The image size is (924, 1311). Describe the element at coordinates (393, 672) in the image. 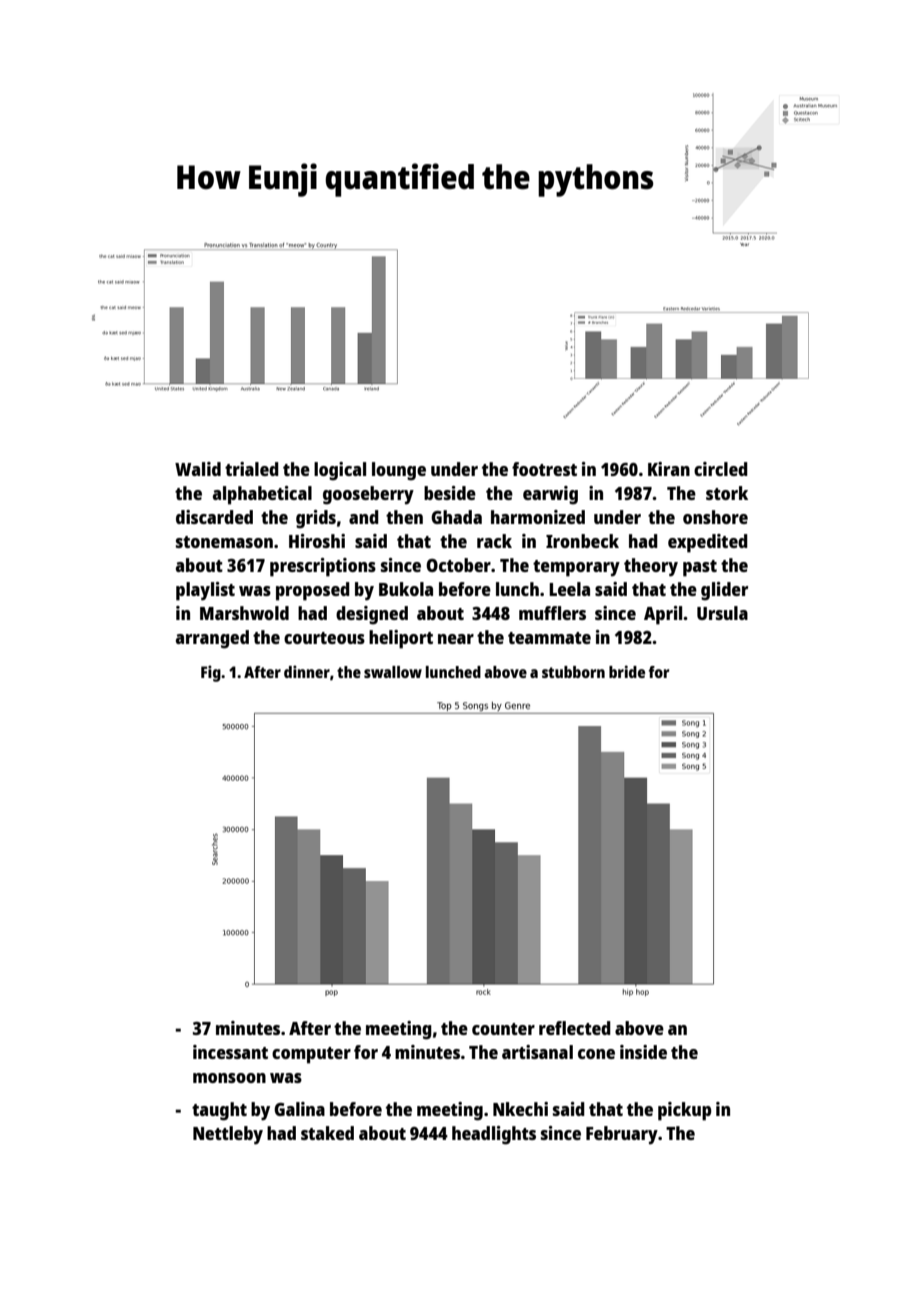

I see `swallow` at that location.
